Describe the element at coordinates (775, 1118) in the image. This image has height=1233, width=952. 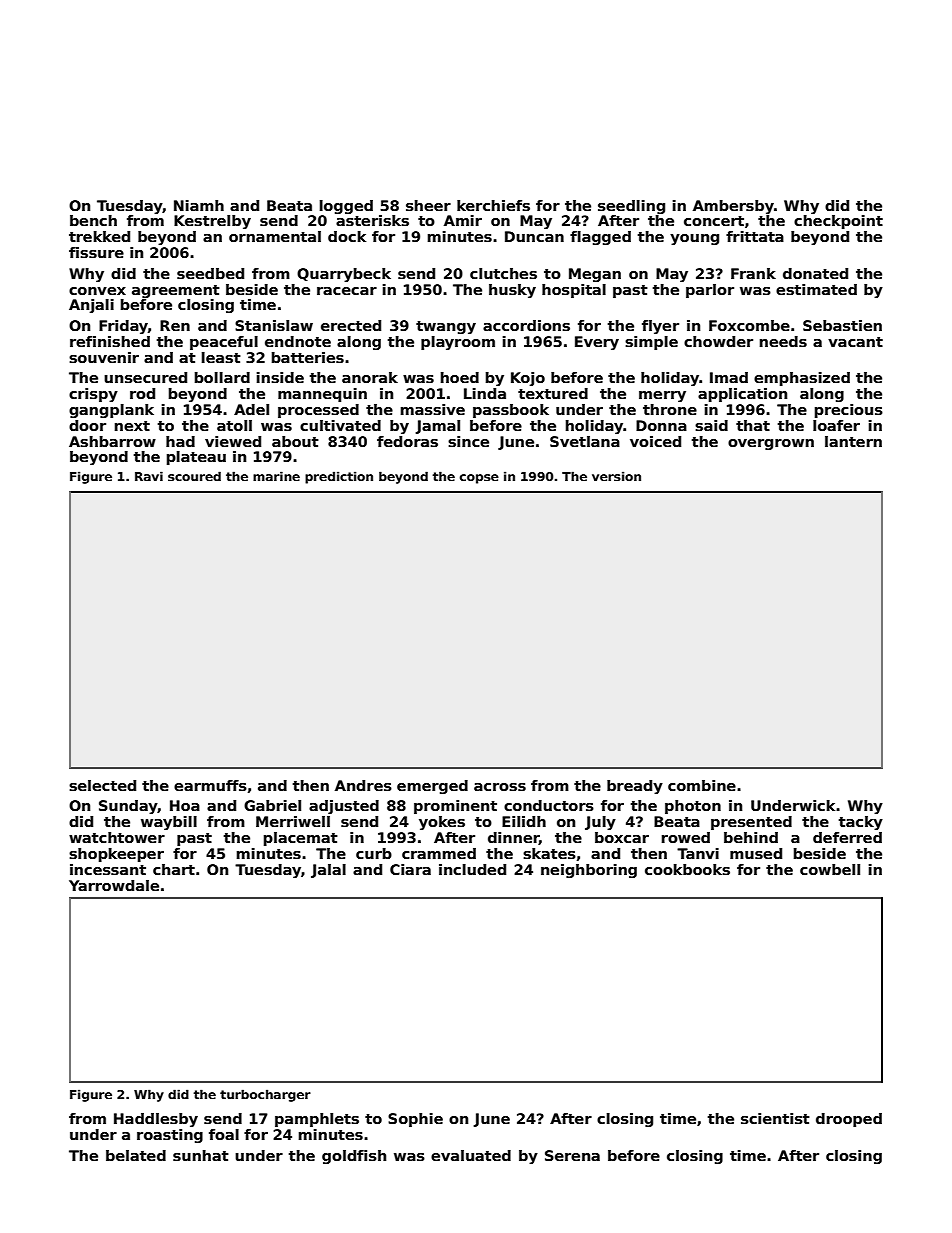
I see `scientist` at that location.
